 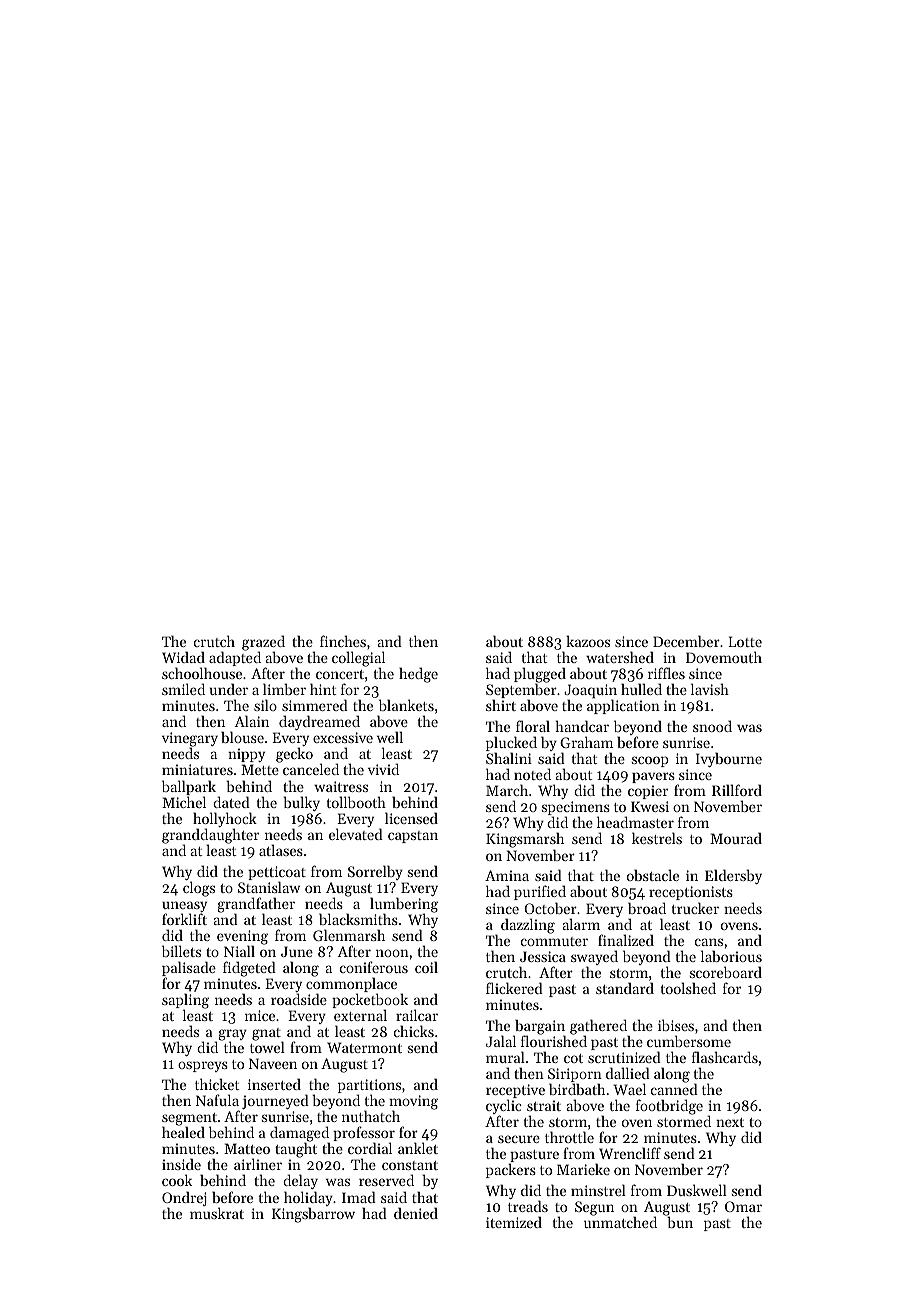 What do you see at coordinates (686, 641) in the document?
I see `December` at bounding box center [686, 641].
